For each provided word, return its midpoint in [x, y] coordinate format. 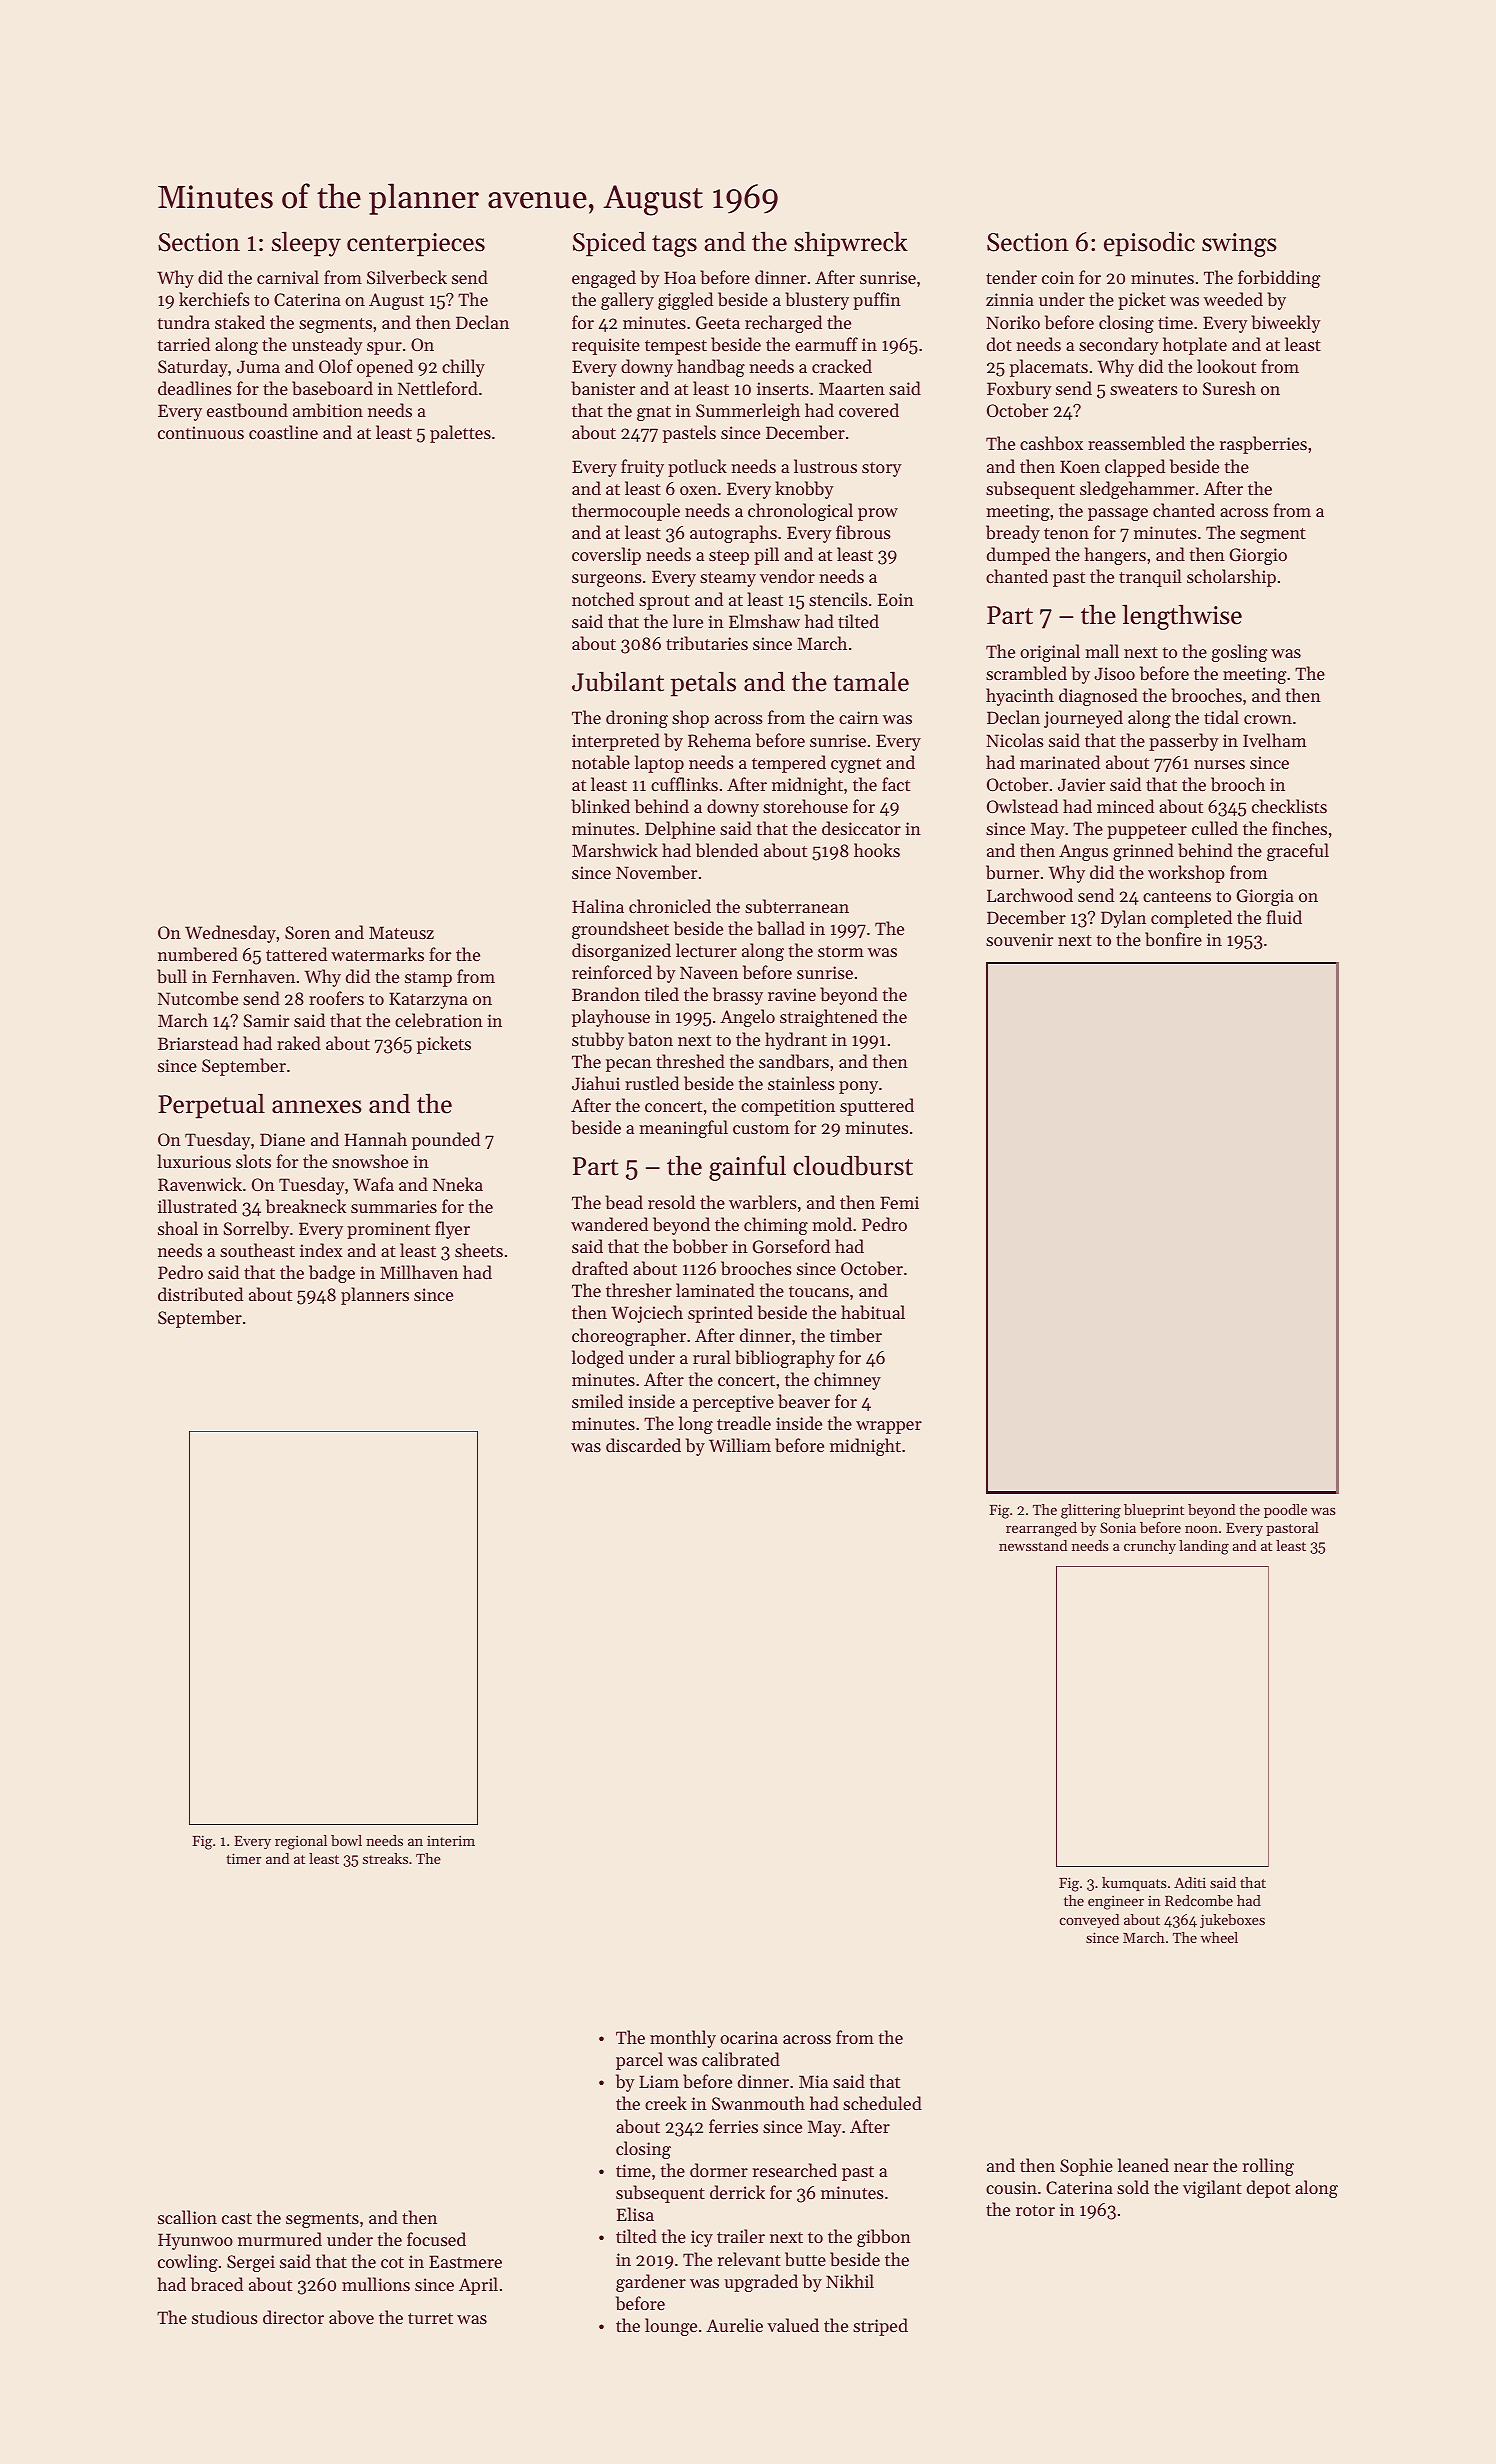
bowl [346, 1840]
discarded [643, 1445]
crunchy [1150, 1547]
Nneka [458, 1184]
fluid [1284, 917]
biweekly [1286, 324]
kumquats [1134, 1884]
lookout [1226, 366]
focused [436, 2239]
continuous [201, 432]
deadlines [195, 388]
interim [451, 1840]
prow [878, 514]
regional [301, 1842]
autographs [733, 534]
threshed [690, 1061]
